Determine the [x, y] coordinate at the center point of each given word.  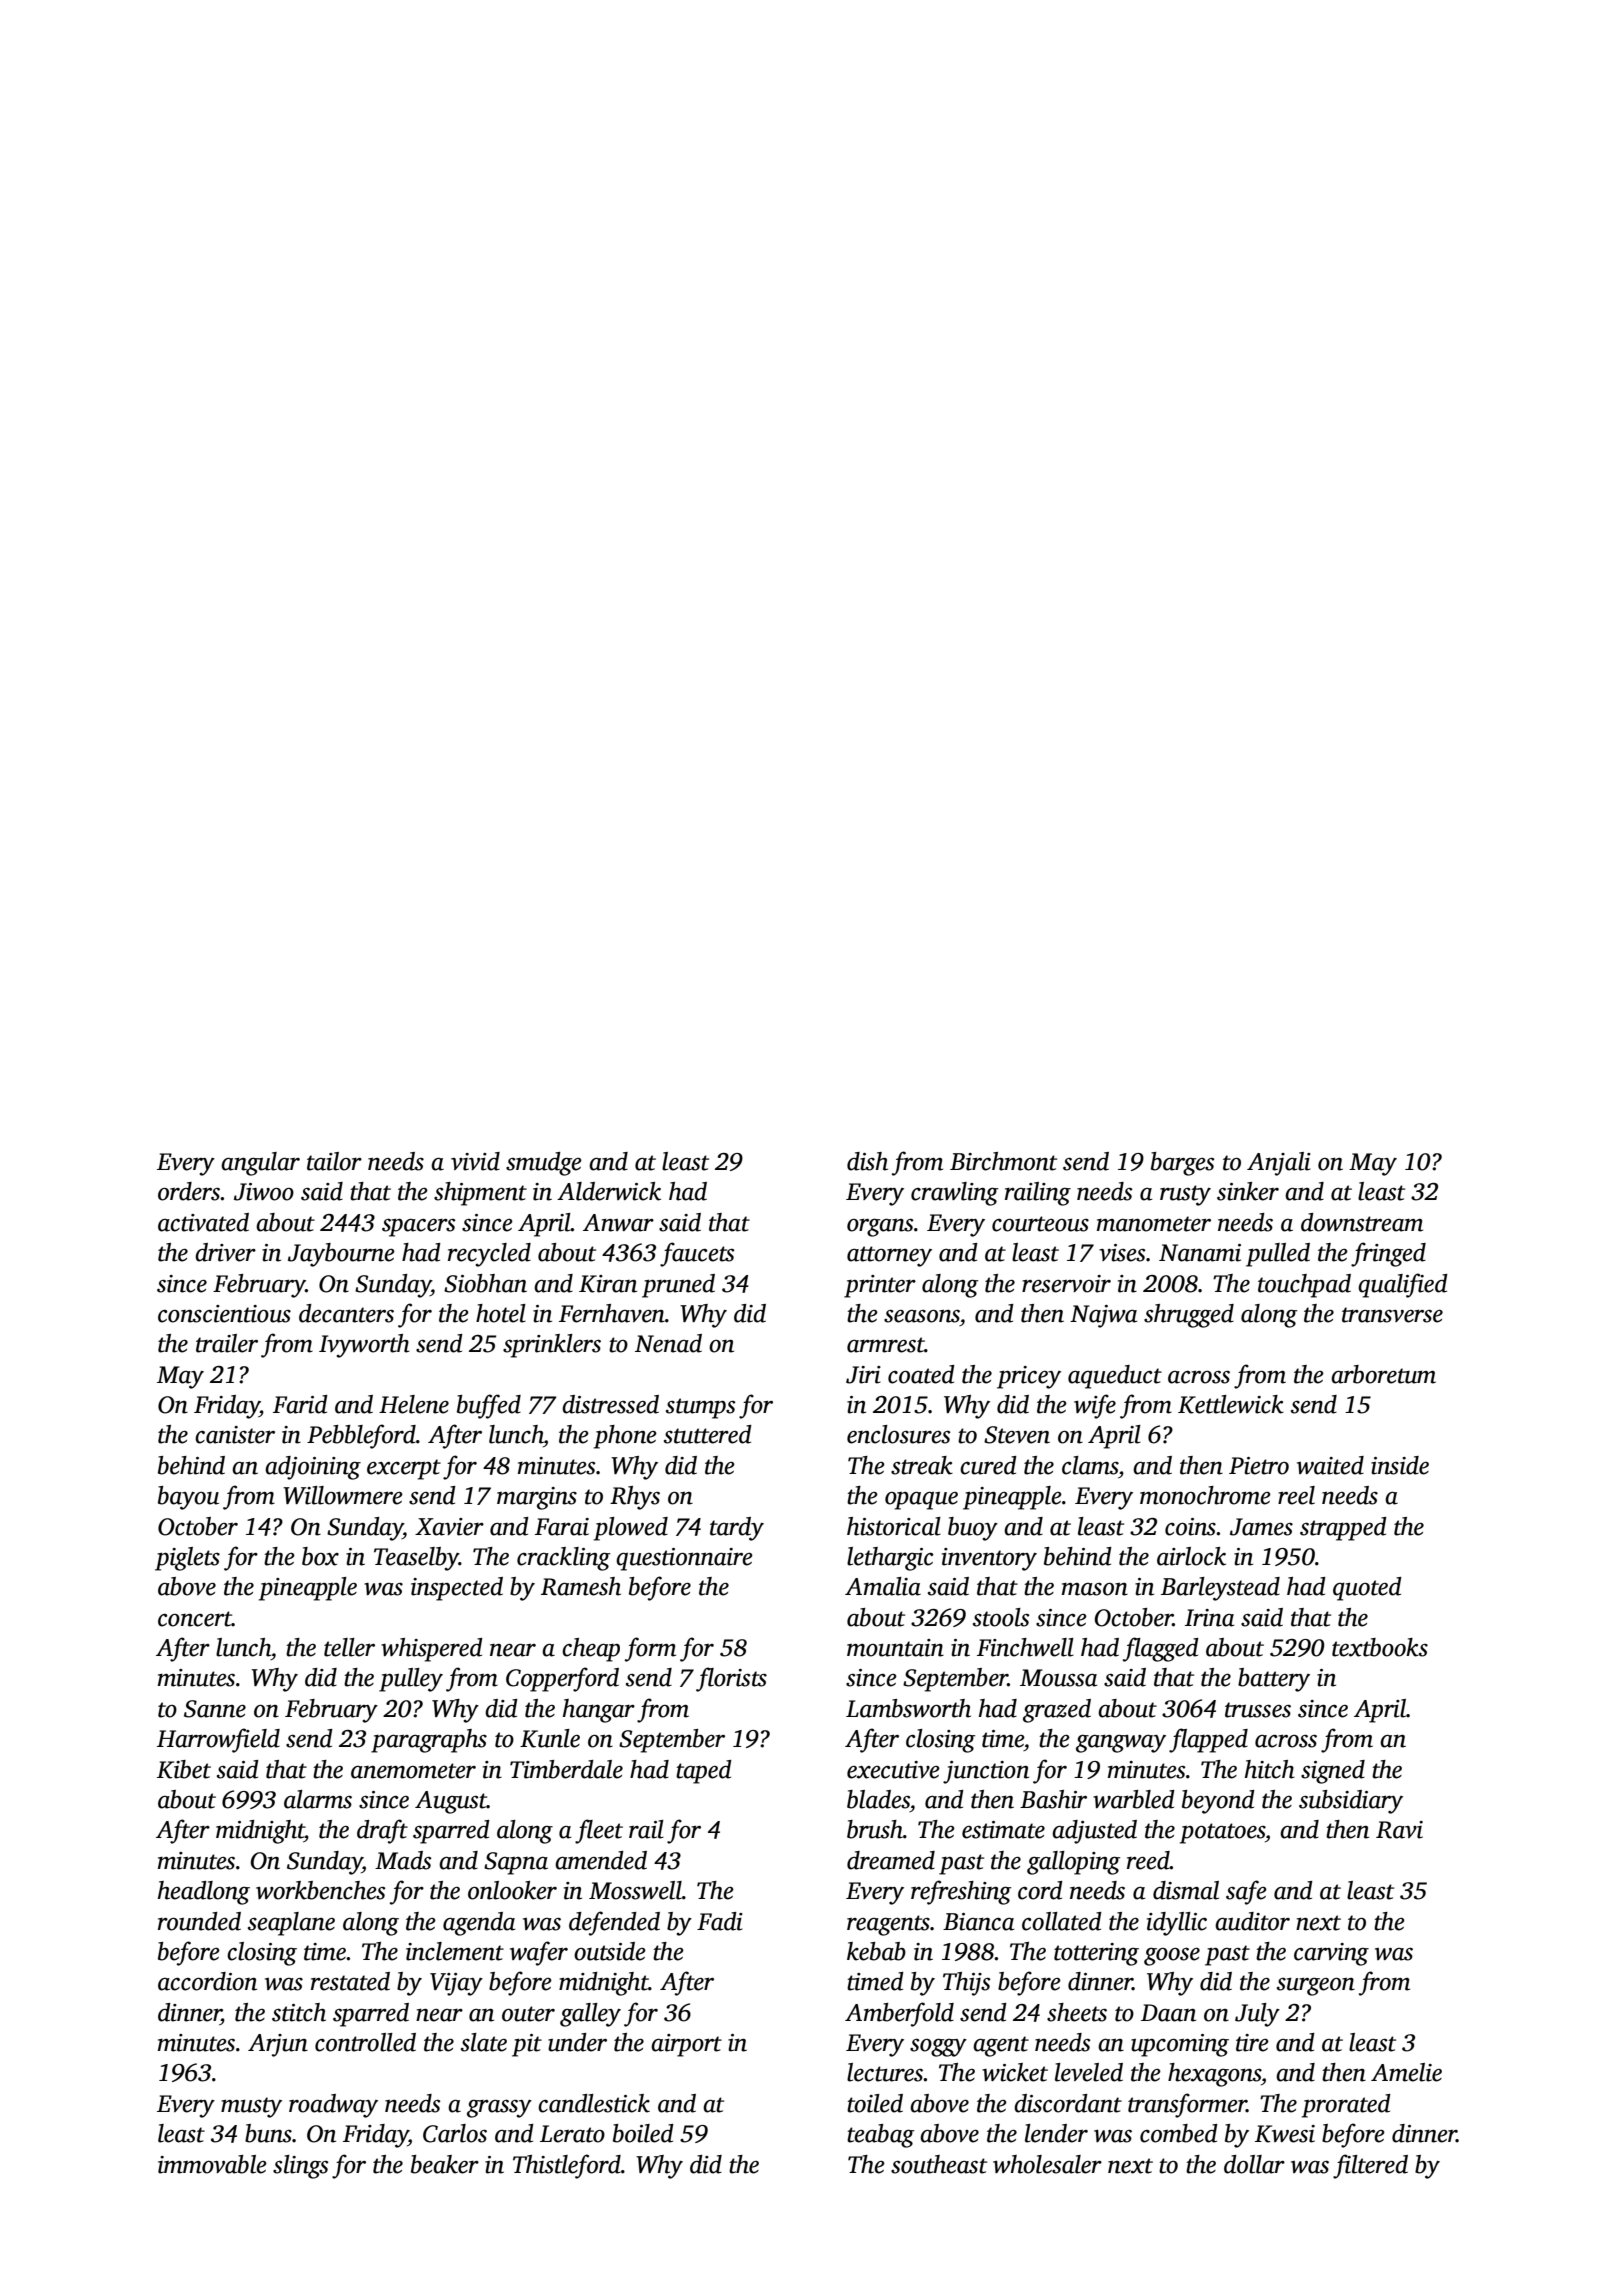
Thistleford [567, 2166]
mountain [895, 1648]
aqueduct [1115, 1377]
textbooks [1380, 1647]
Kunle [550, 1738]
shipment [480, 1194]
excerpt [404, 1469]
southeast [939, 2164]
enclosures [899, 1434]
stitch [299, 2012]
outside [610, 1951]
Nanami [1200, 1253]
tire [1252, 2043]
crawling [954, 1194]
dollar [1254, 2164]
